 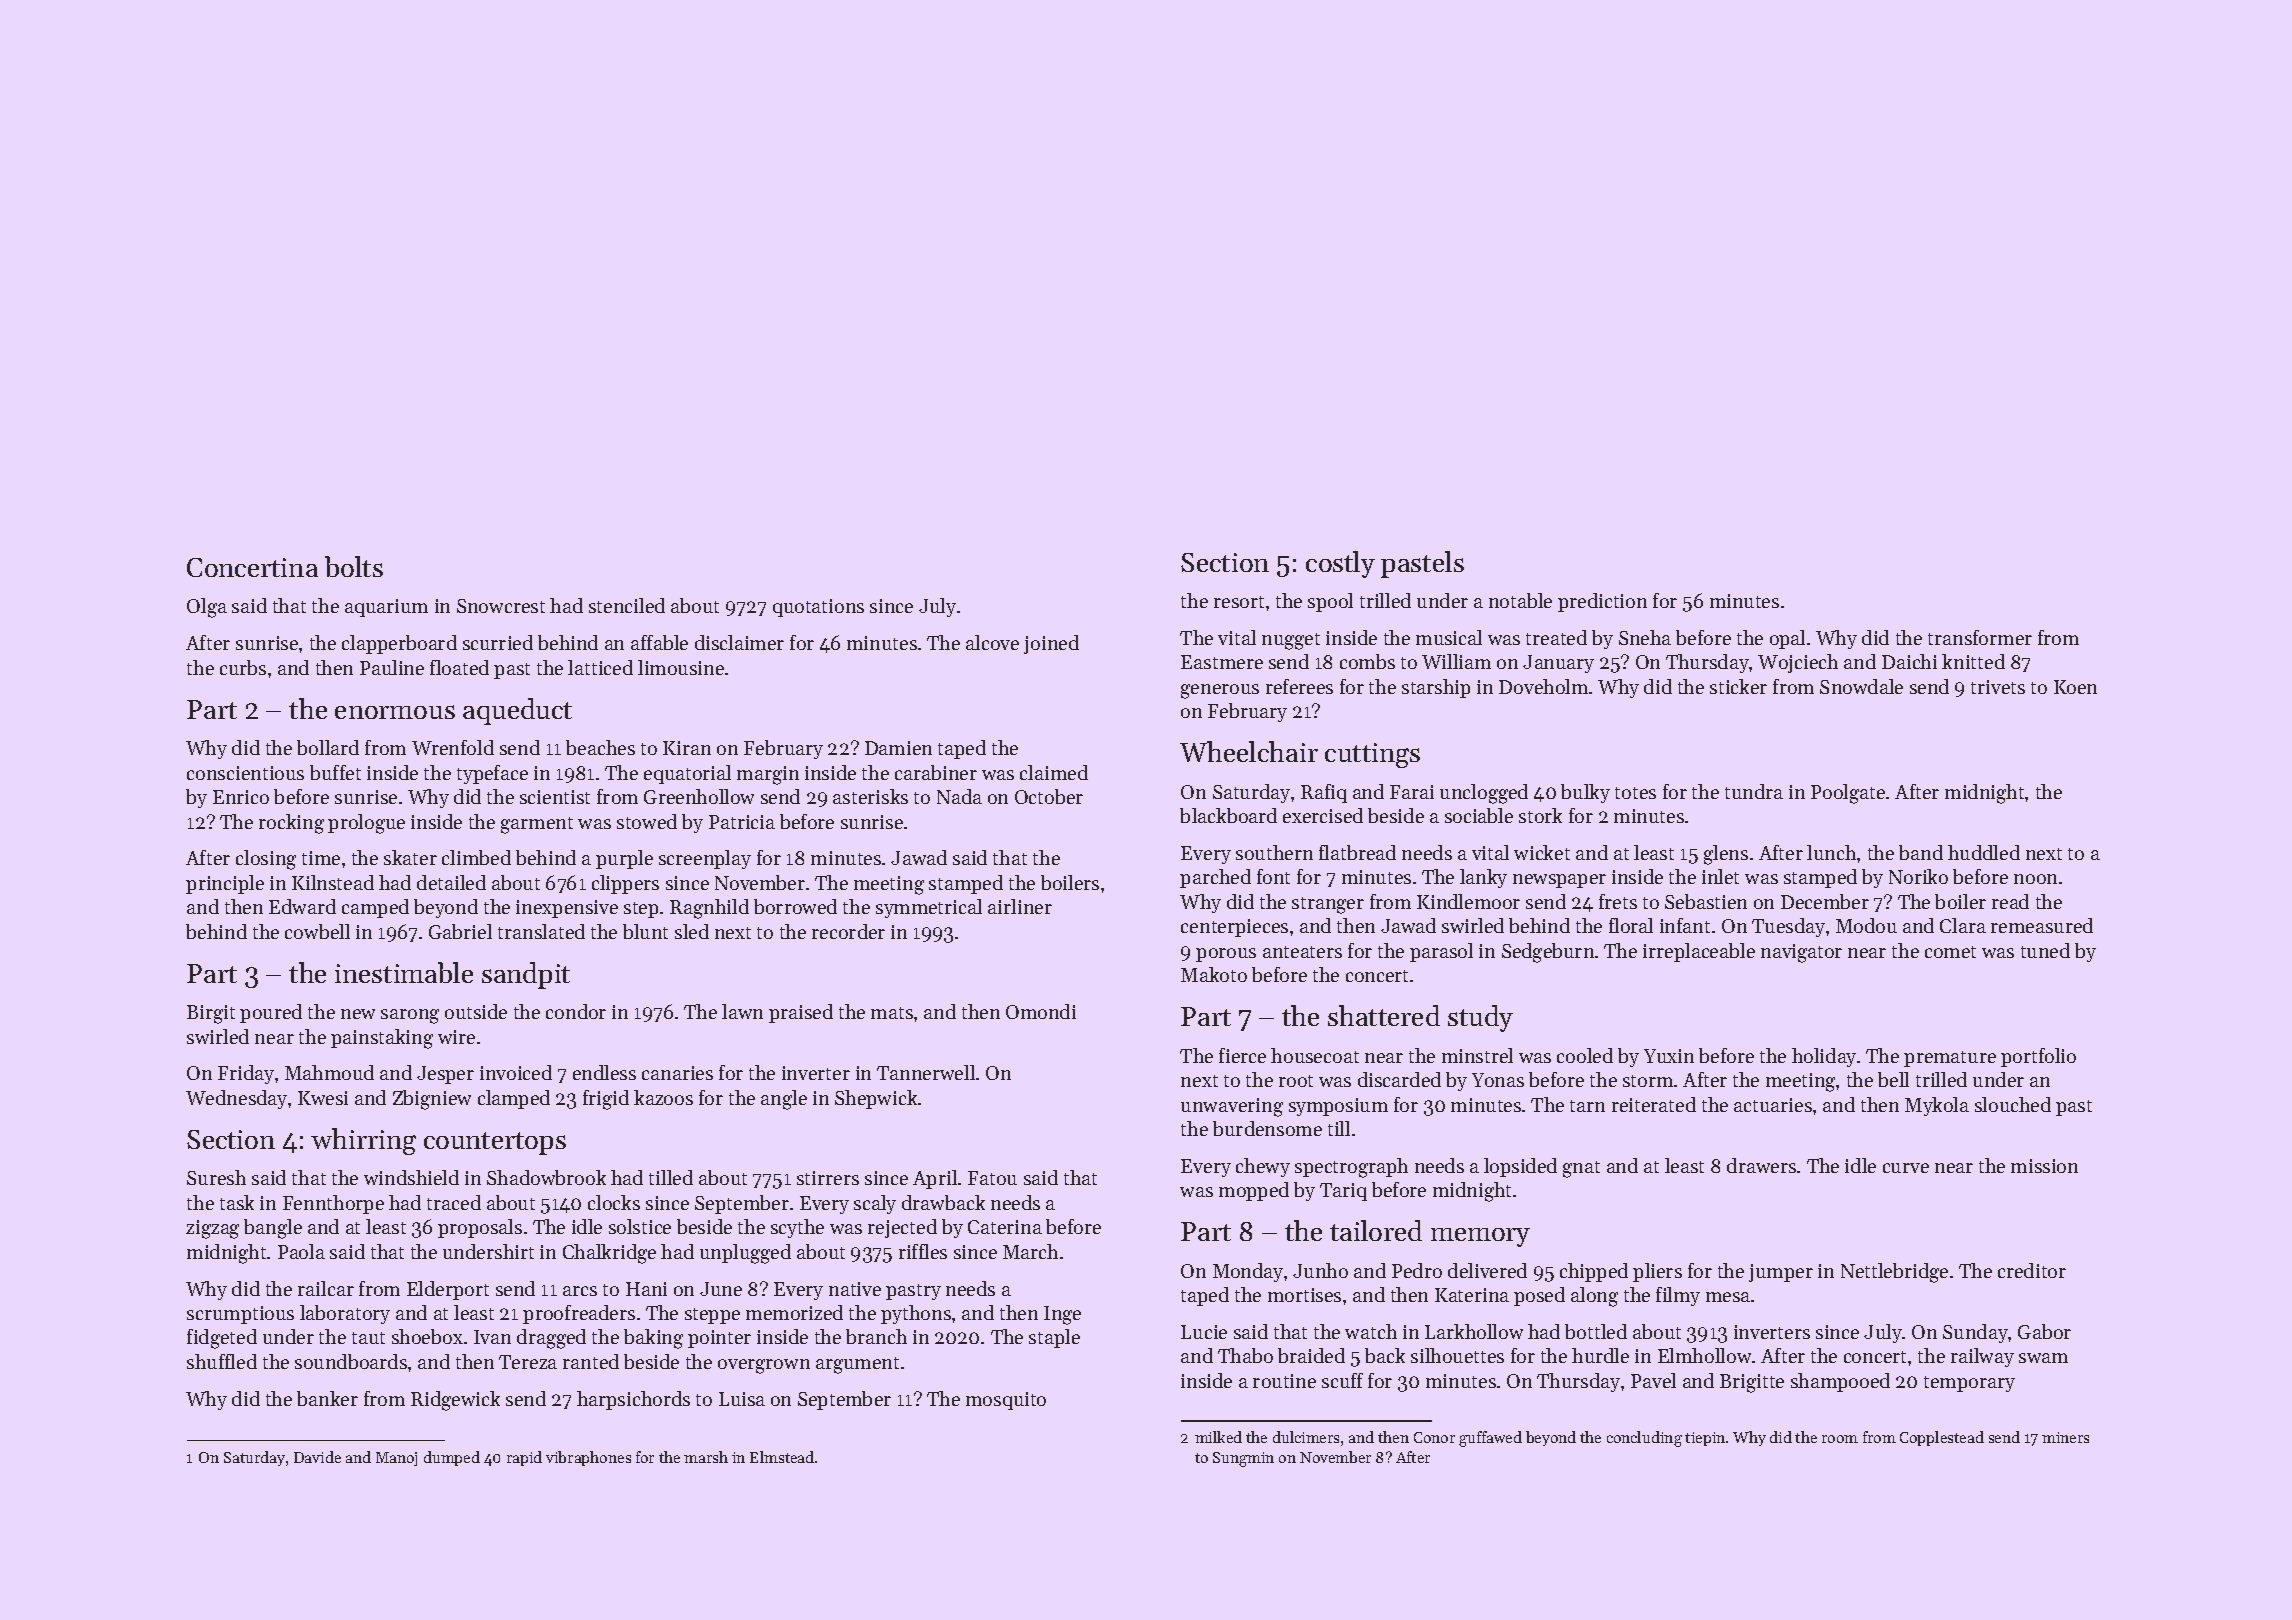 What do you see at coordinates (1340, 564) in the image?
I see `costly` at bounding box center [1340, 564].
